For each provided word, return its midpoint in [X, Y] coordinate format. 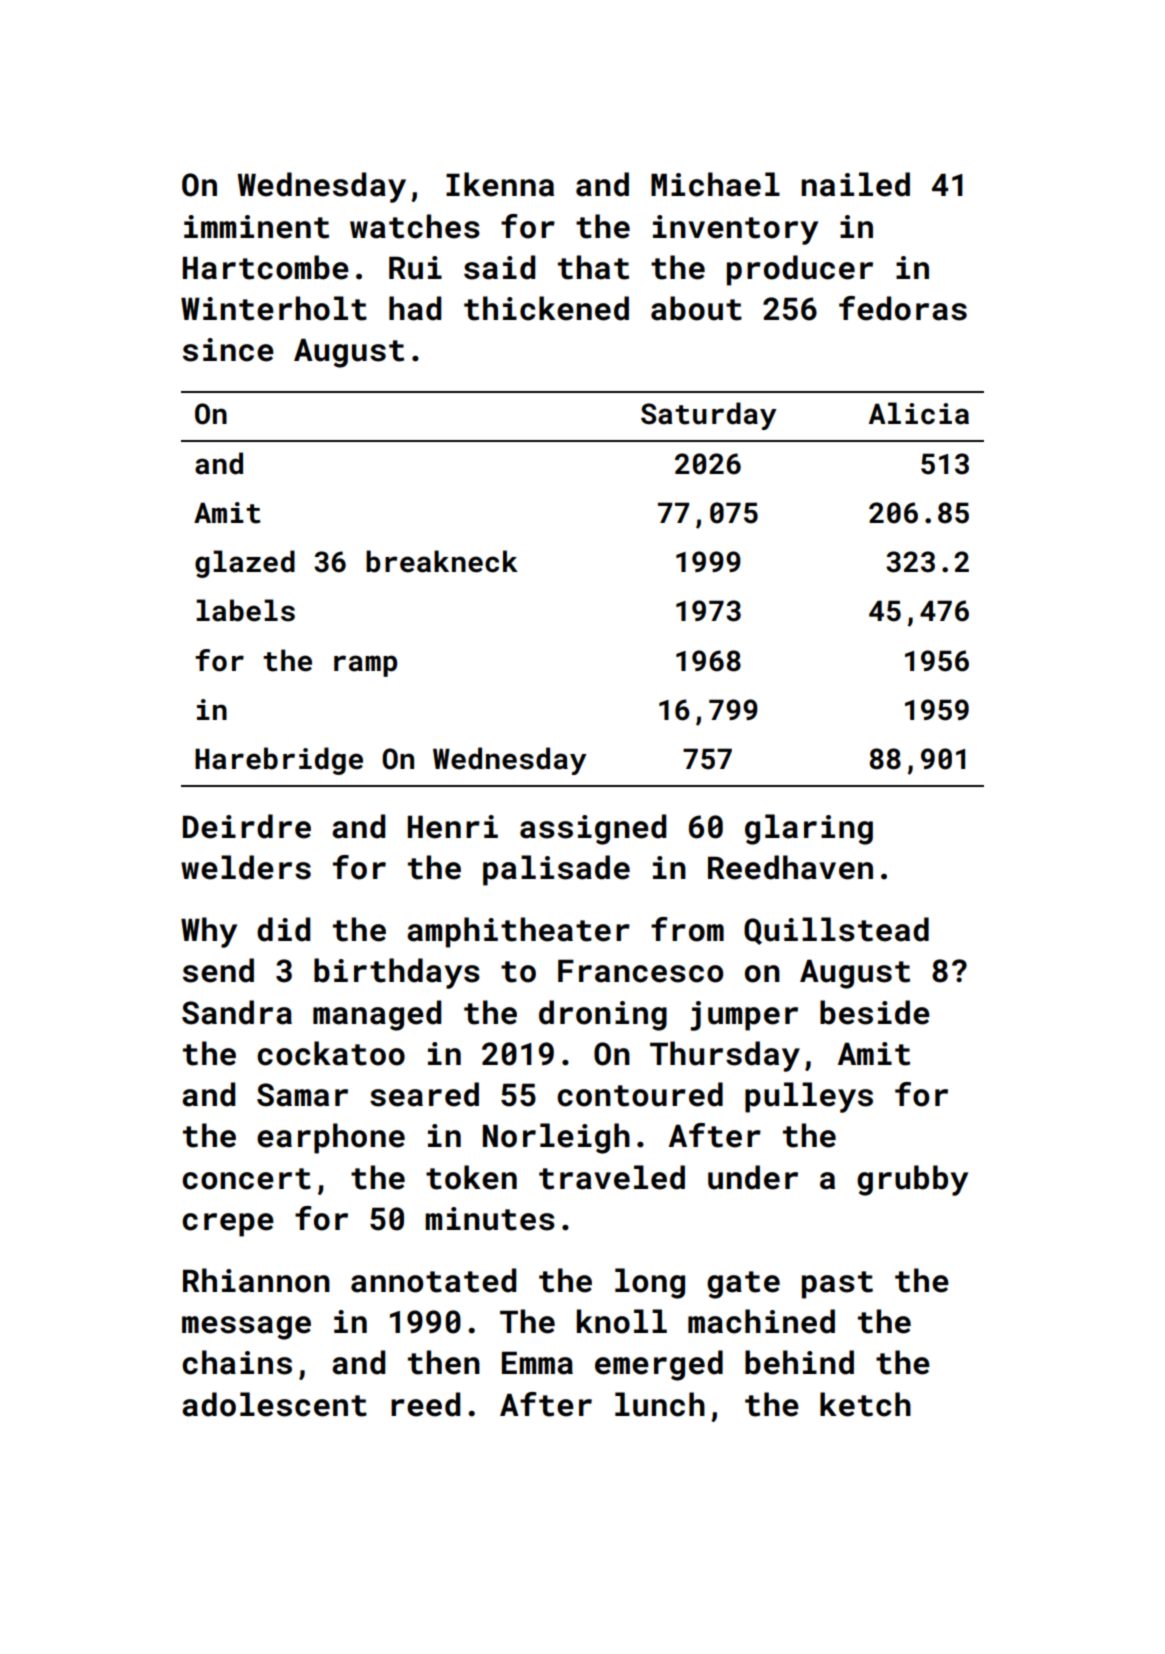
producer [800, 270]
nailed [855, 184]
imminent [256, 227]
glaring [809, 829]
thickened [546, 308]
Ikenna [500, 184]
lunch [660, 1404]
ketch [865, 1404]
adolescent [274, 1404]
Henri [453, 827]
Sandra [237, 1012]
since [228, 350]
